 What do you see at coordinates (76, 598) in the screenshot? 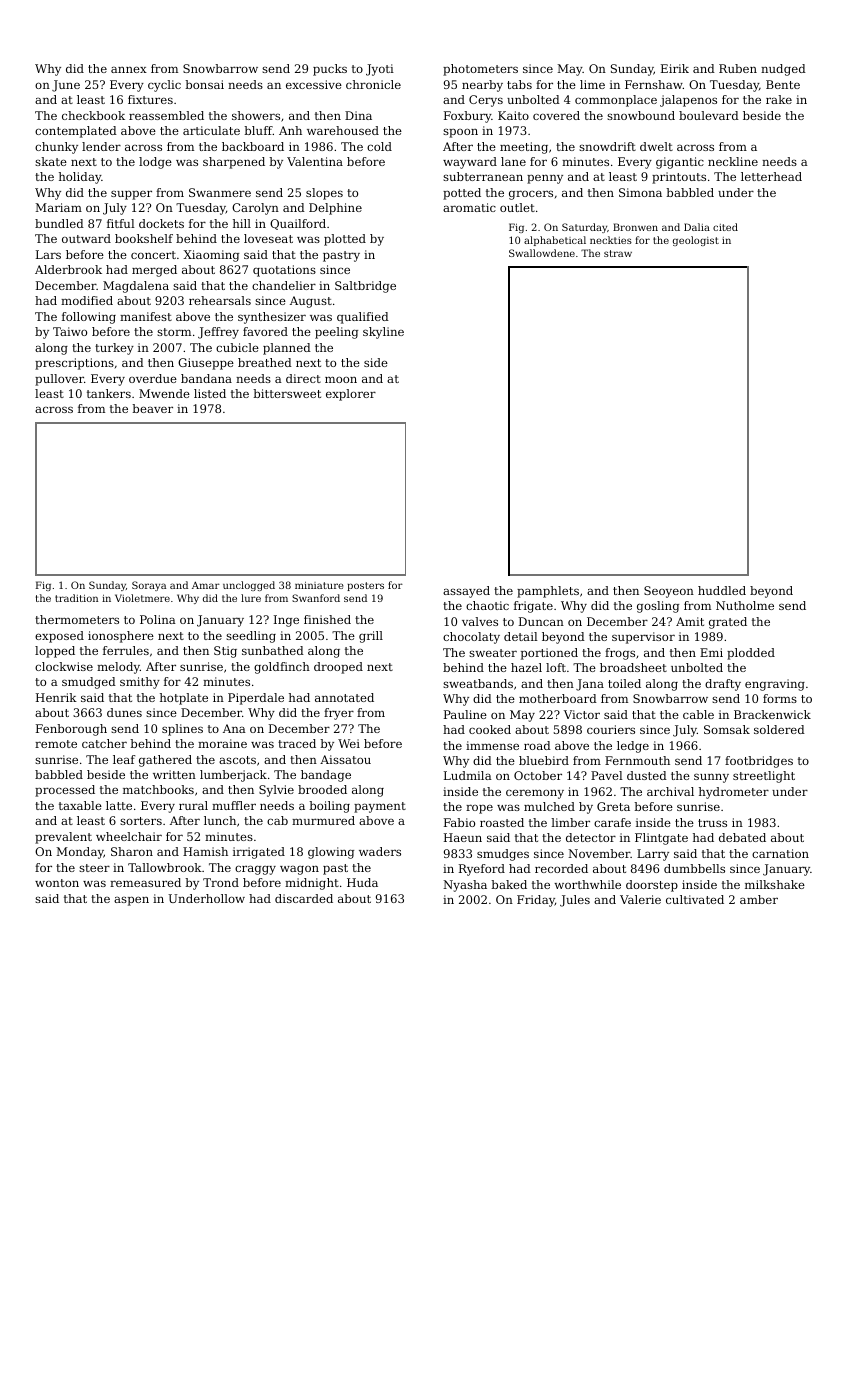
I see `tradition` at bounding box center [76, 598].
